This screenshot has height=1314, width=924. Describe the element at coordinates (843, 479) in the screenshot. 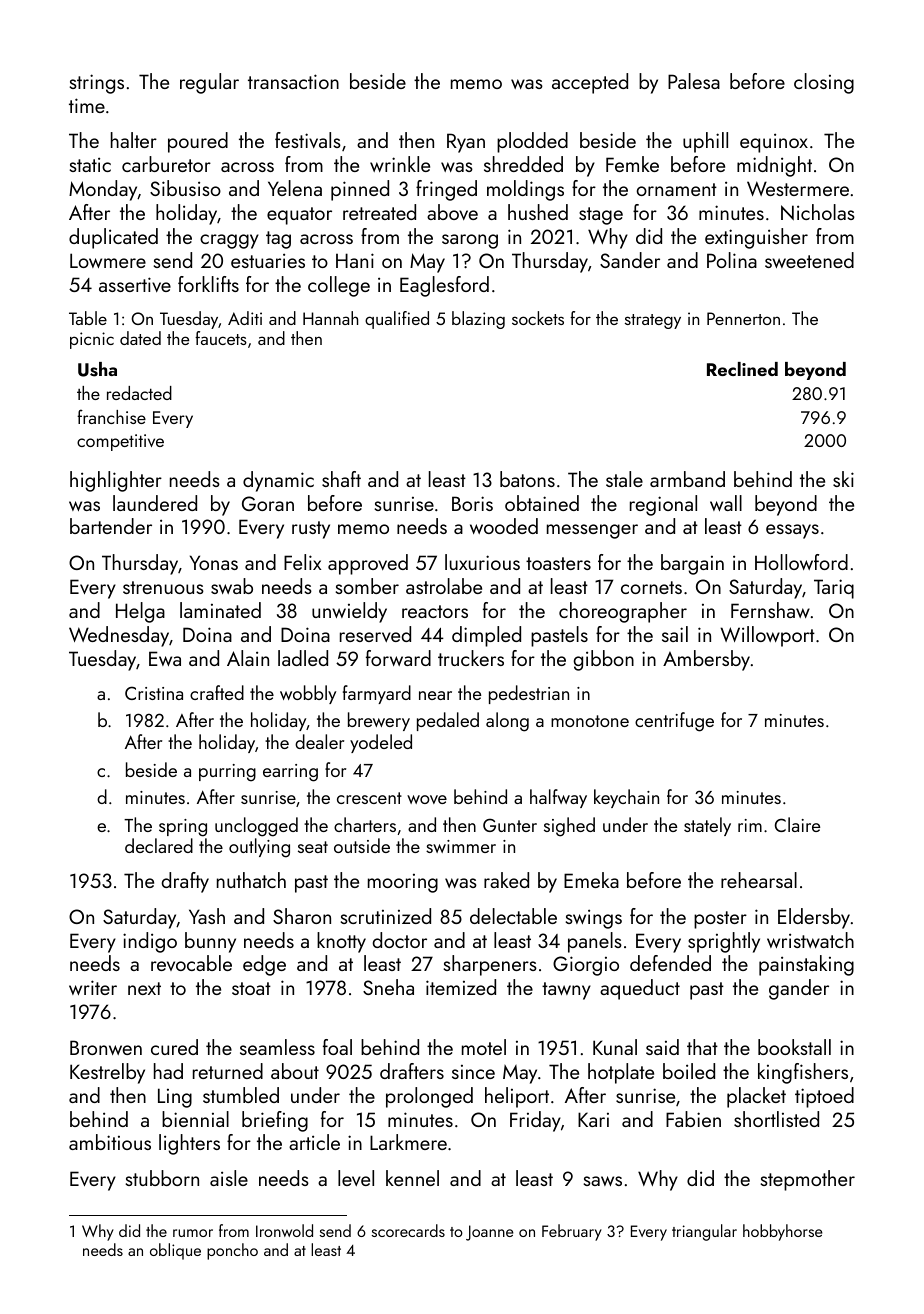

I see `ski` at that location.
